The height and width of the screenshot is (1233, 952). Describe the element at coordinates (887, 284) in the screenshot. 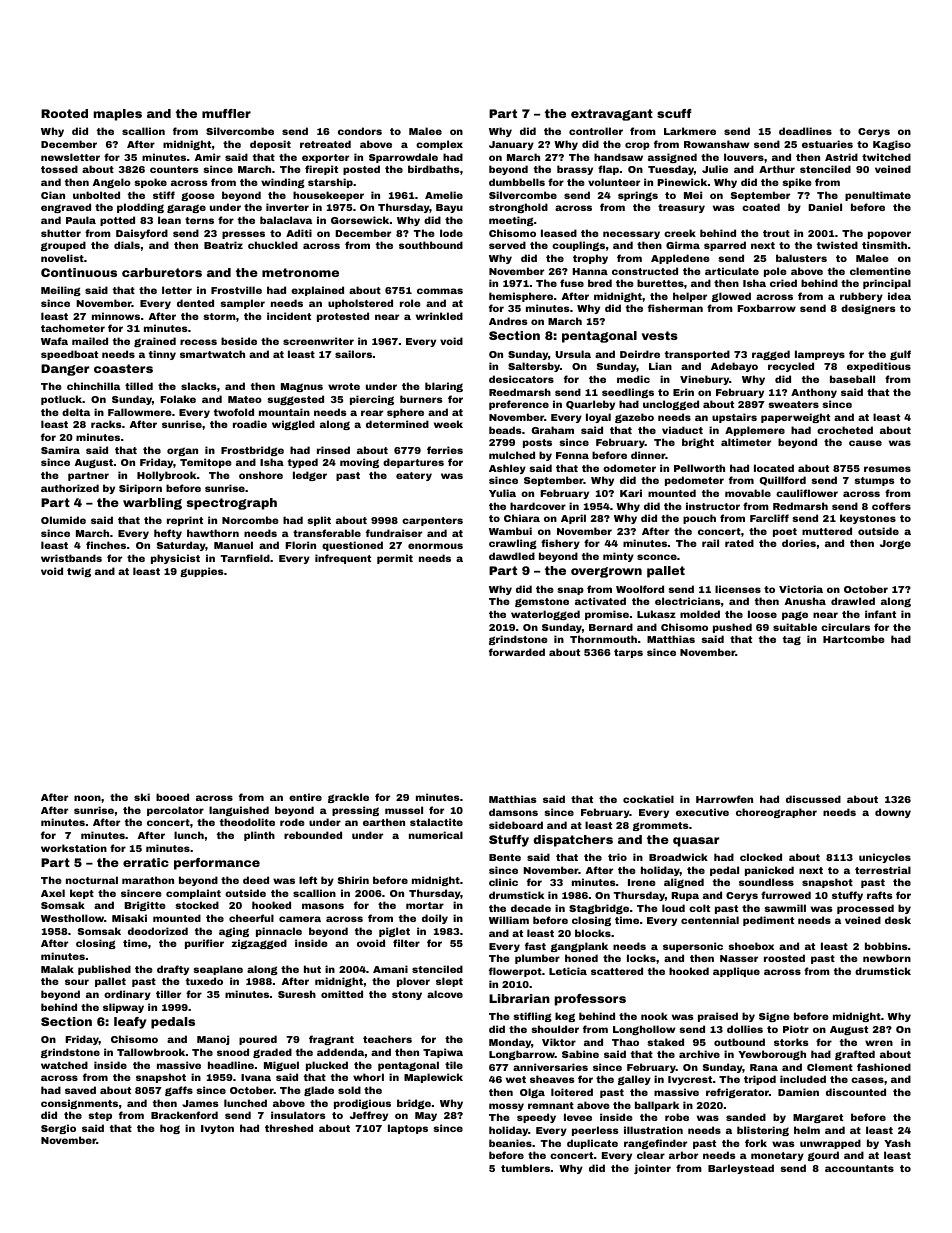

I see `principal` at that location.
